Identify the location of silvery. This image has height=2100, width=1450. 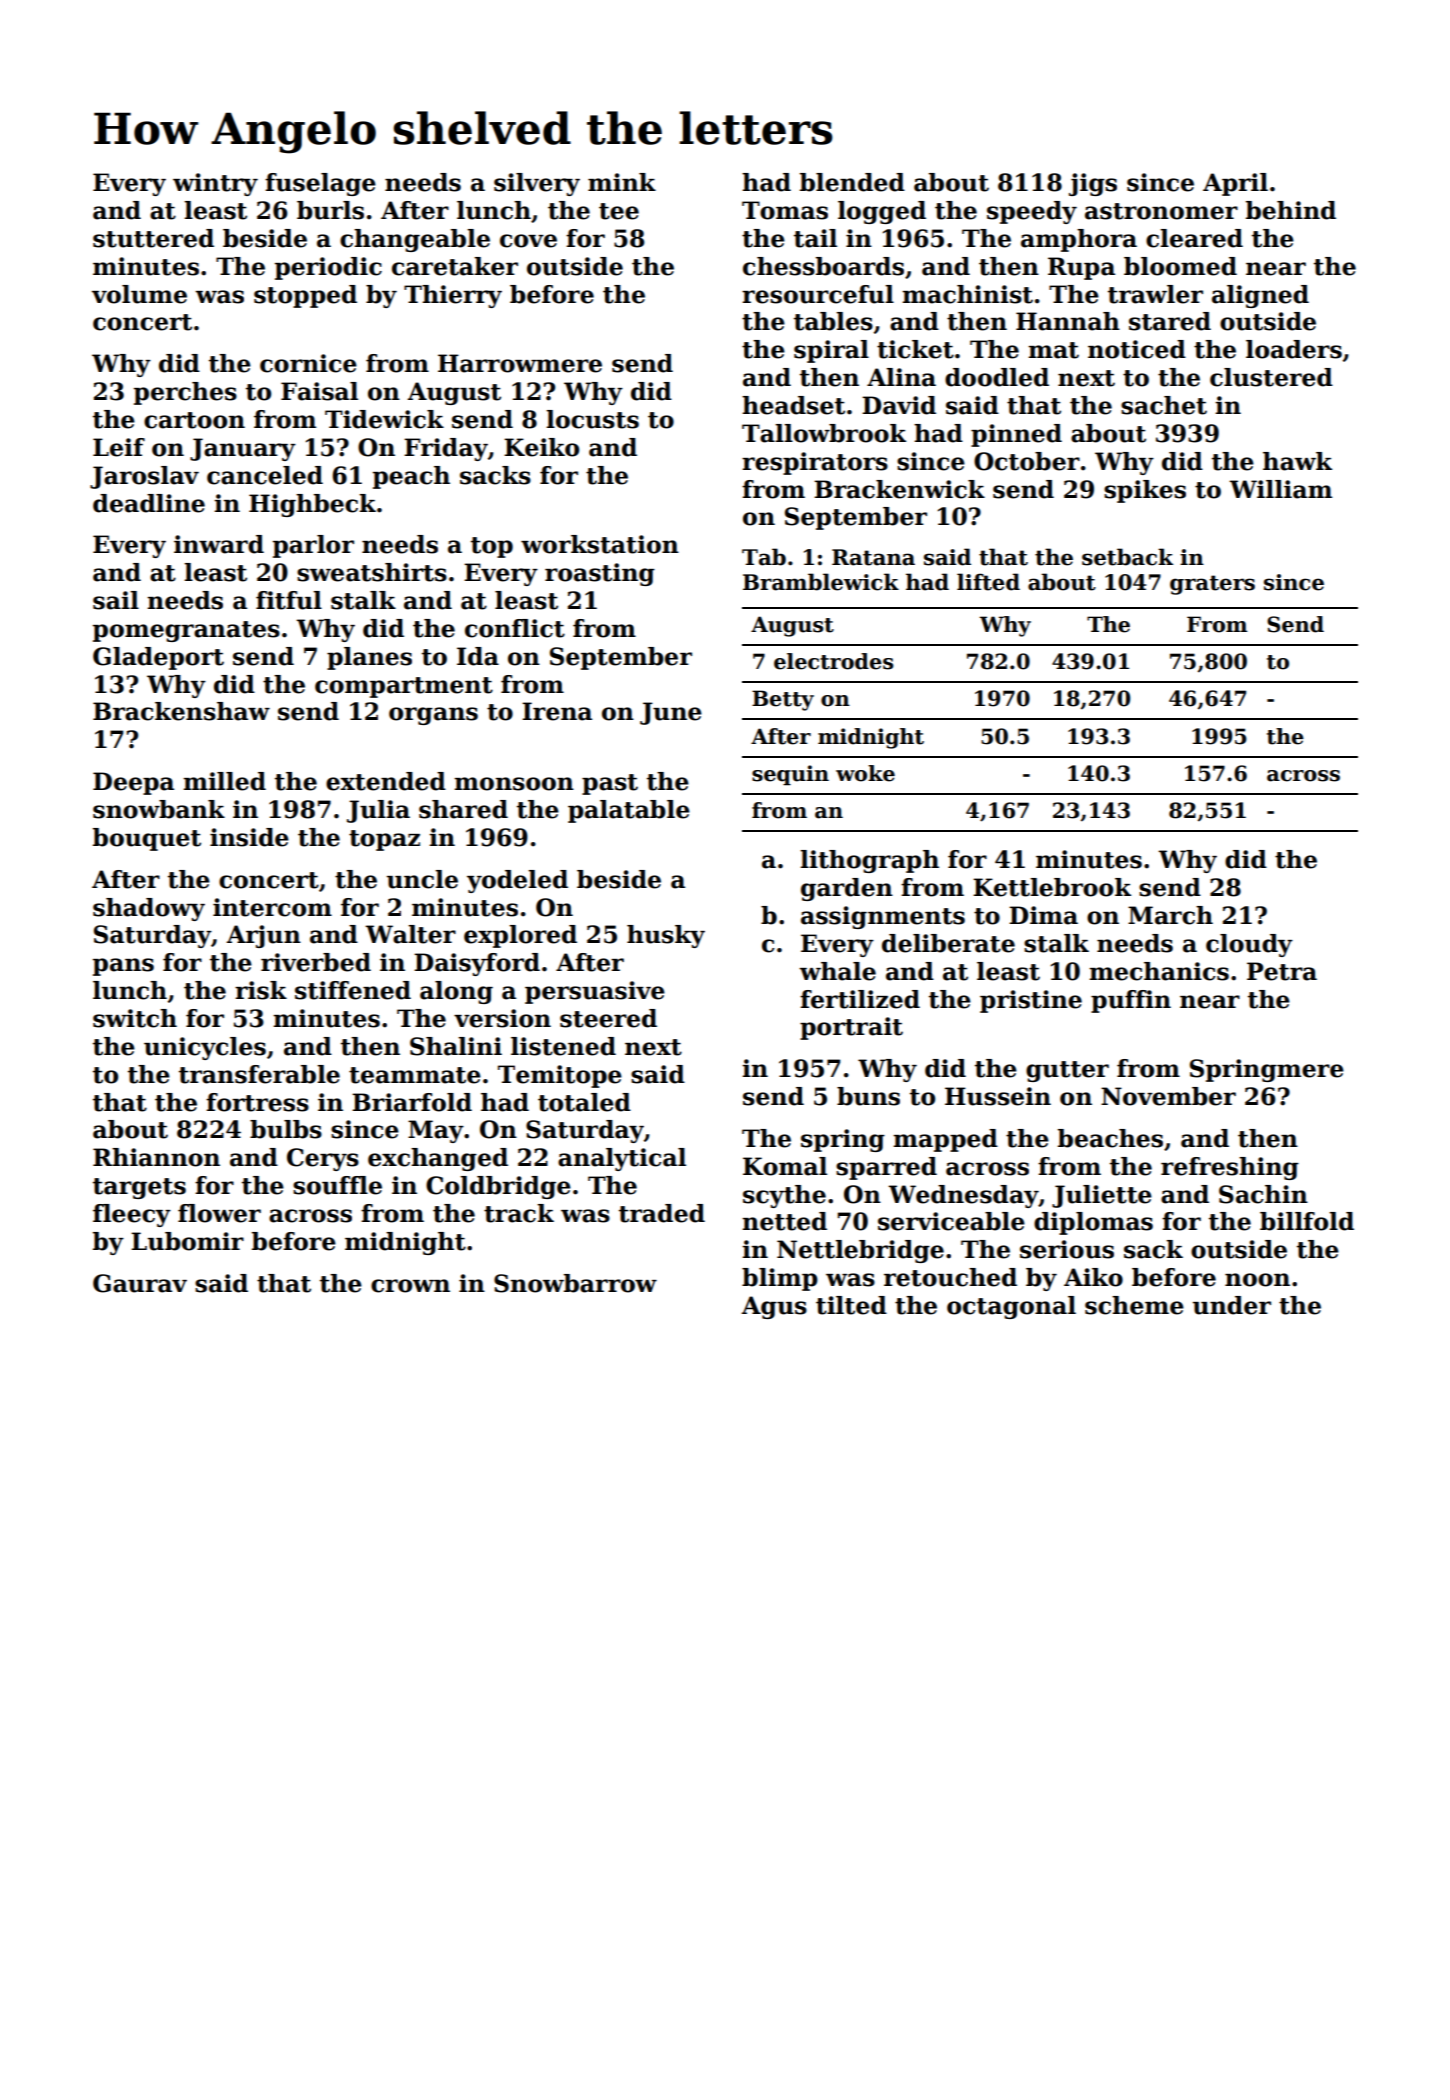
(537, 184).
